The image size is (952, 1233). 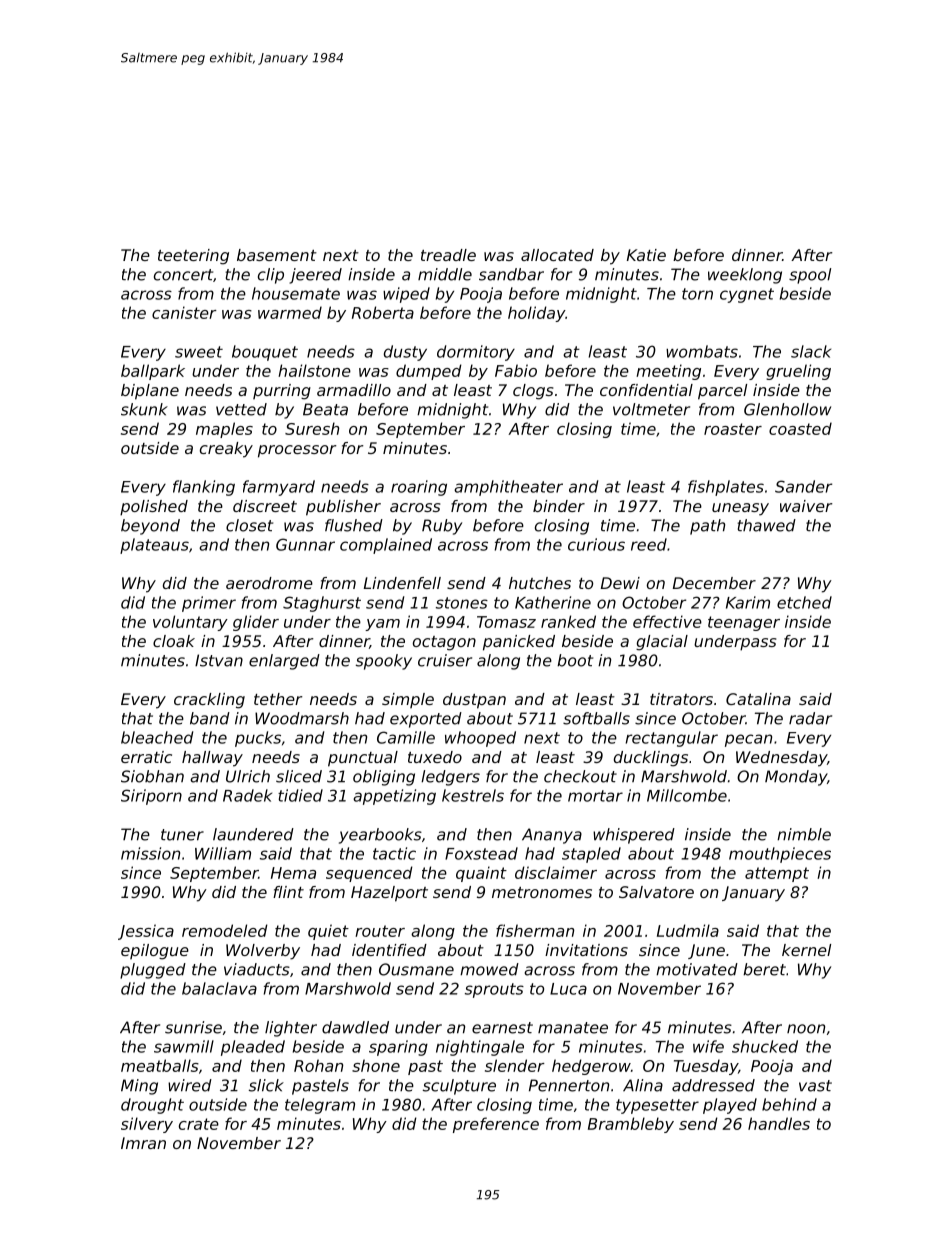 What do you see at coordinates (405, 353) in the screenshot?
I see `dusty` at bounding box center [405, 353].
